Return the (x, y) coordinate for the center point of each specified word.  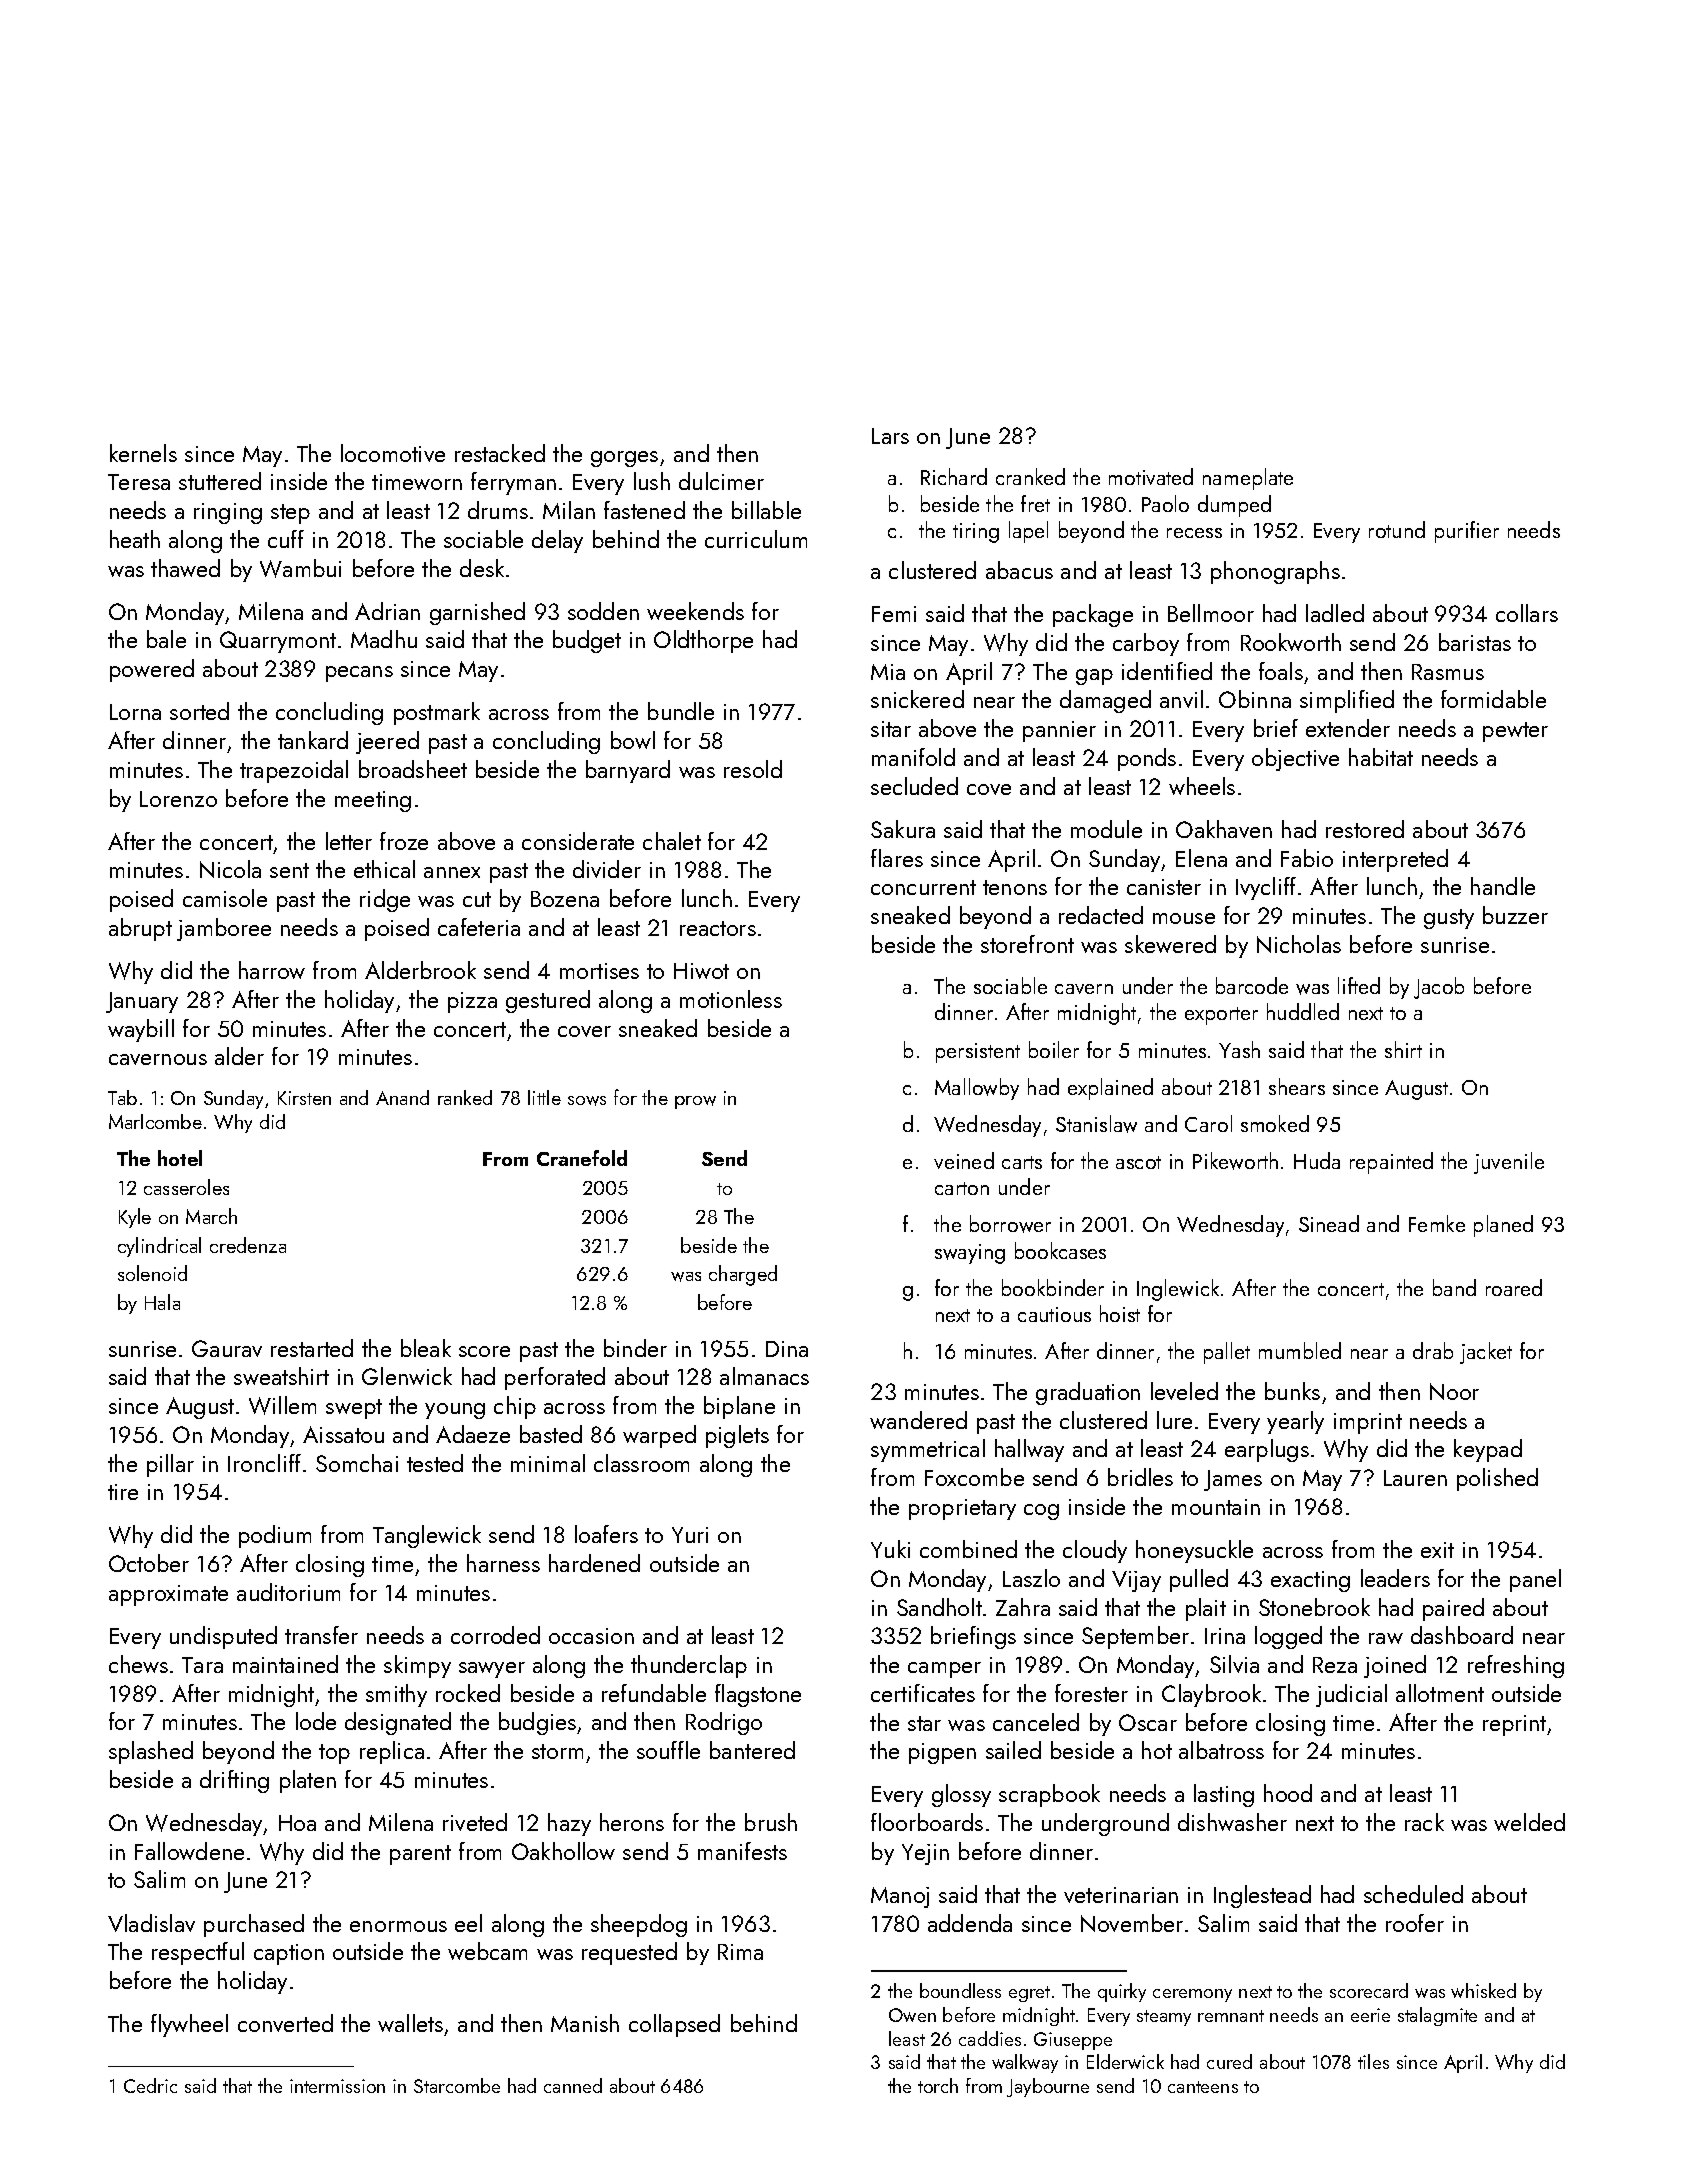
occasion (591, 1636)
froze (404, 841)
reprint (1514, 1725)
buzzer (1515, 915)
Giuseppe (1073, 2041)
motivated (1151, 476)
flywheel (189, 2025)
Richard (954, 476)
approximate (168, 1595)
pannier (1059, 731)
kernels (143, 453)
